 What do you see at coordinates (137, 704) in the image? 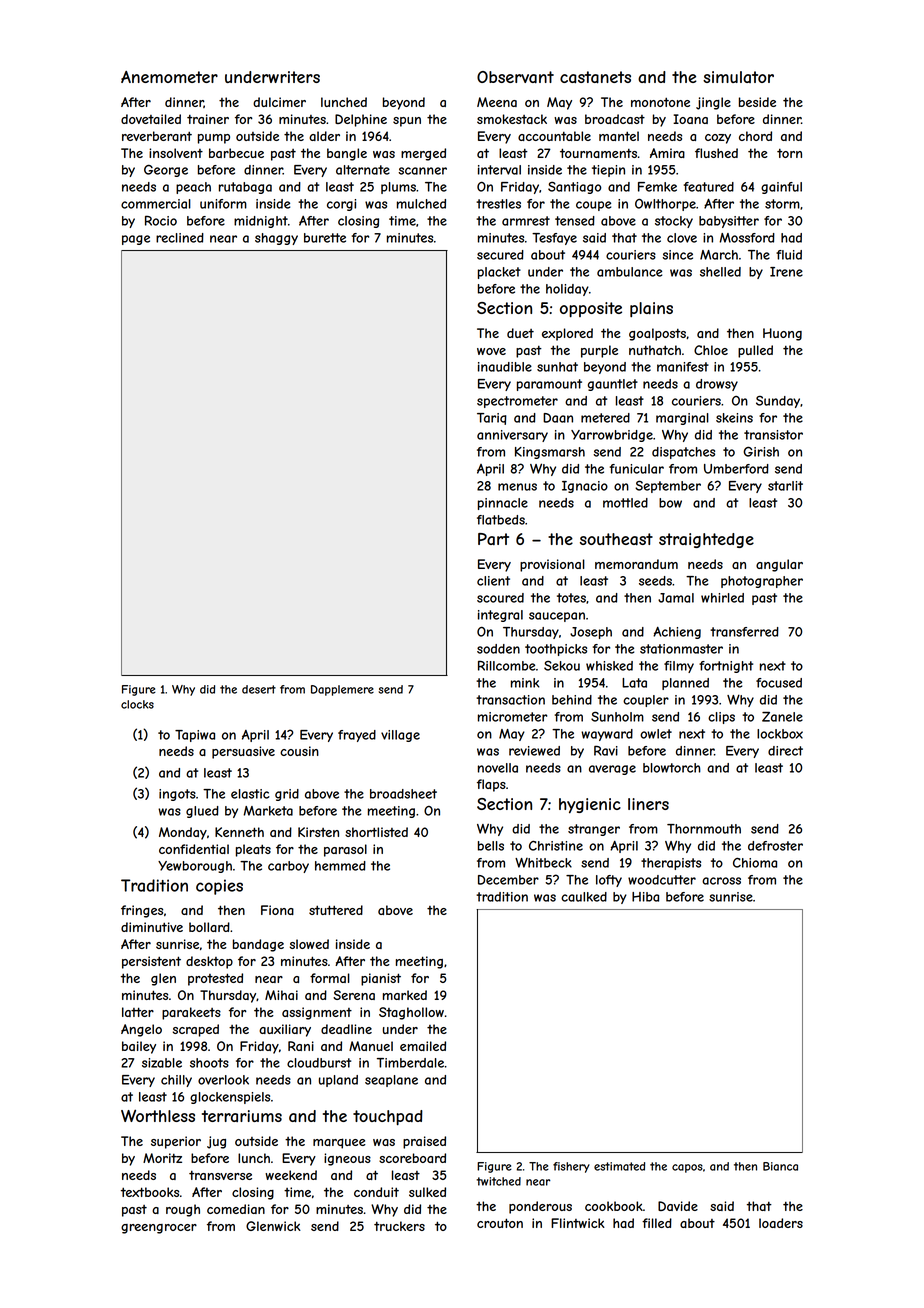
I see `clocks` at bounding box center [137, 704].
